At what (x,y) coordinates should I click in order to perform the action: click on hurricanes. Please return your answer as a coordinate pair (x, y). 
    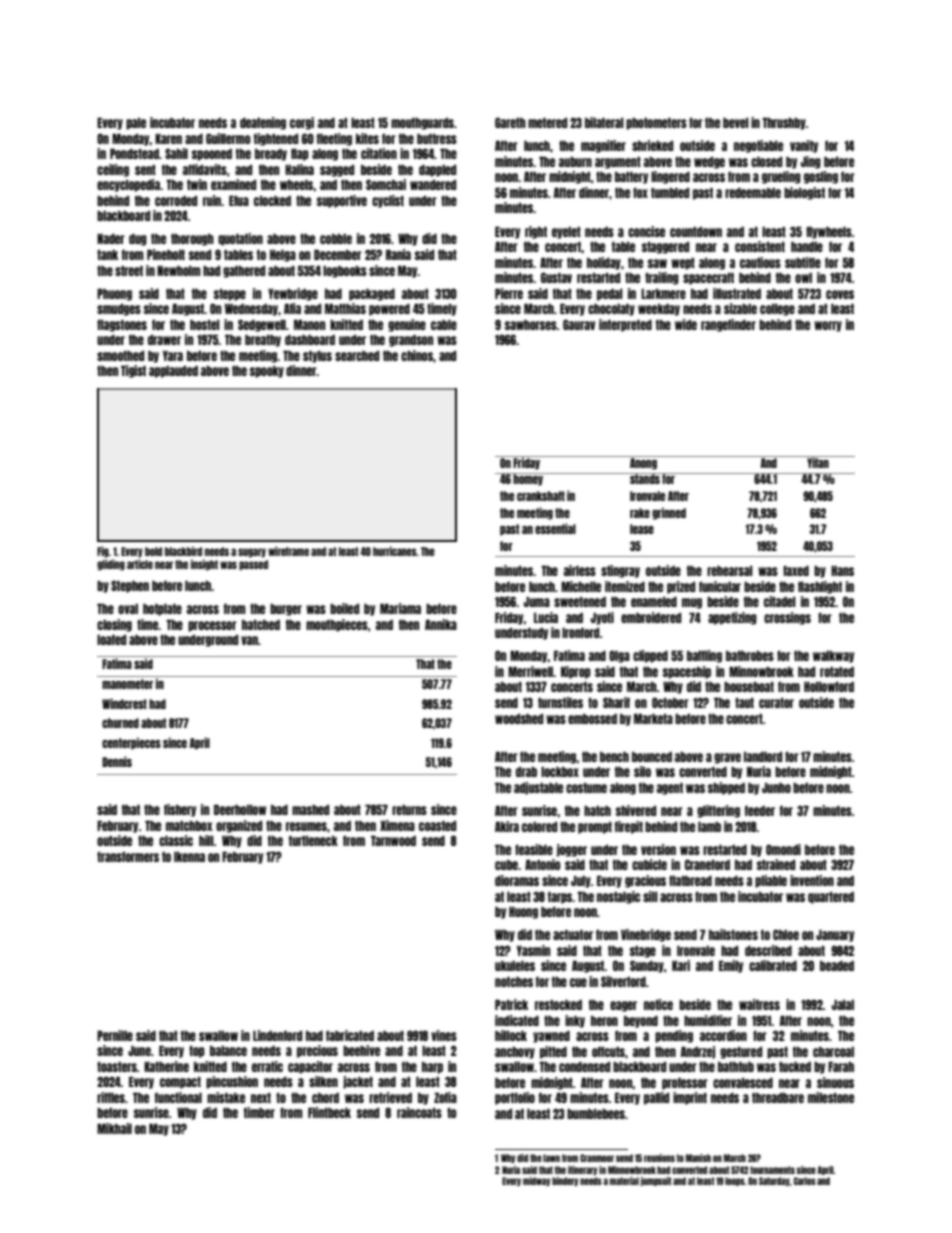
    Looking at the image, I should click on (395, 551).
